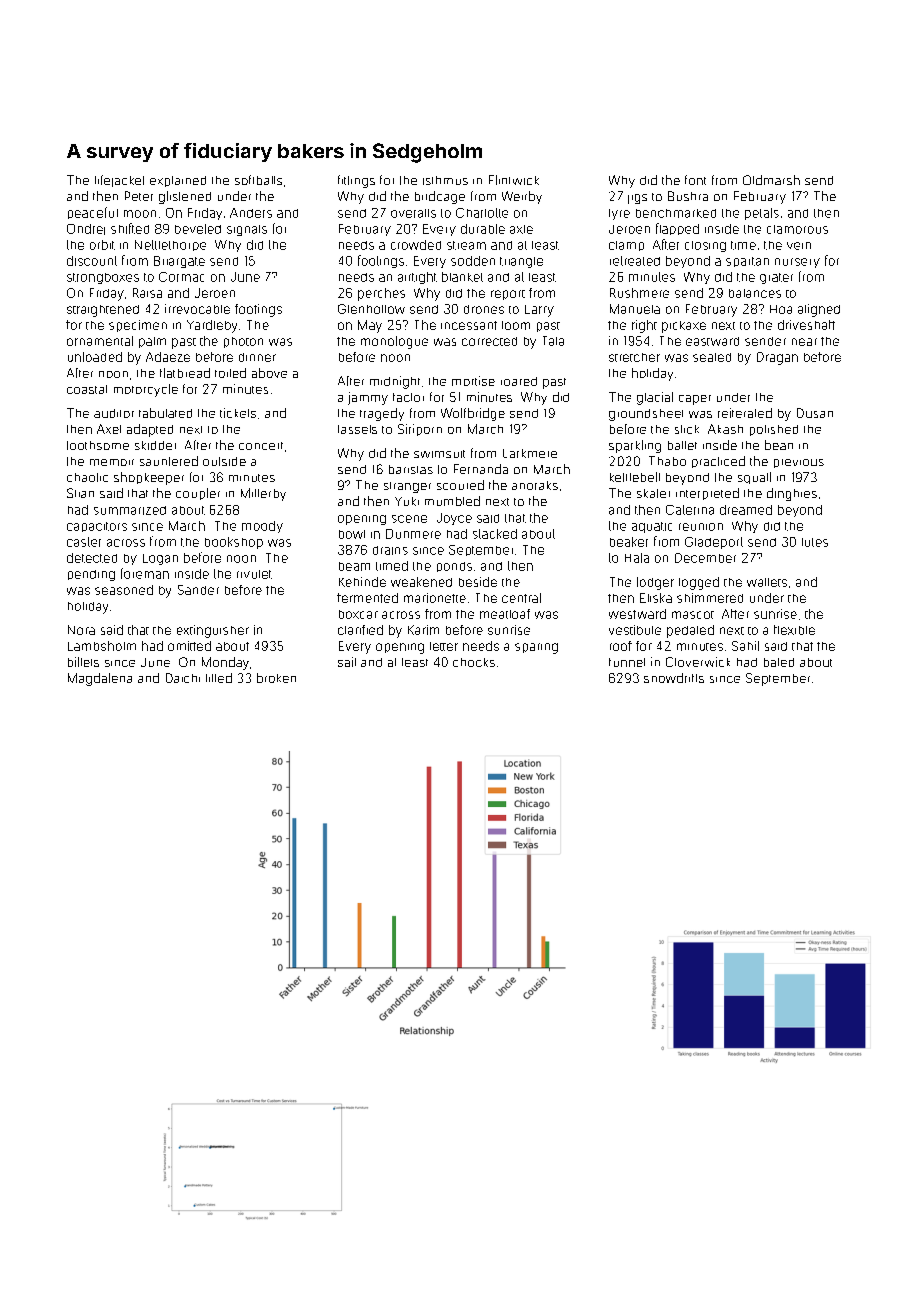  What do you see at coordinates (119, 181) in the page?
I see `lifejacket` at bounding box center [119, 181].
